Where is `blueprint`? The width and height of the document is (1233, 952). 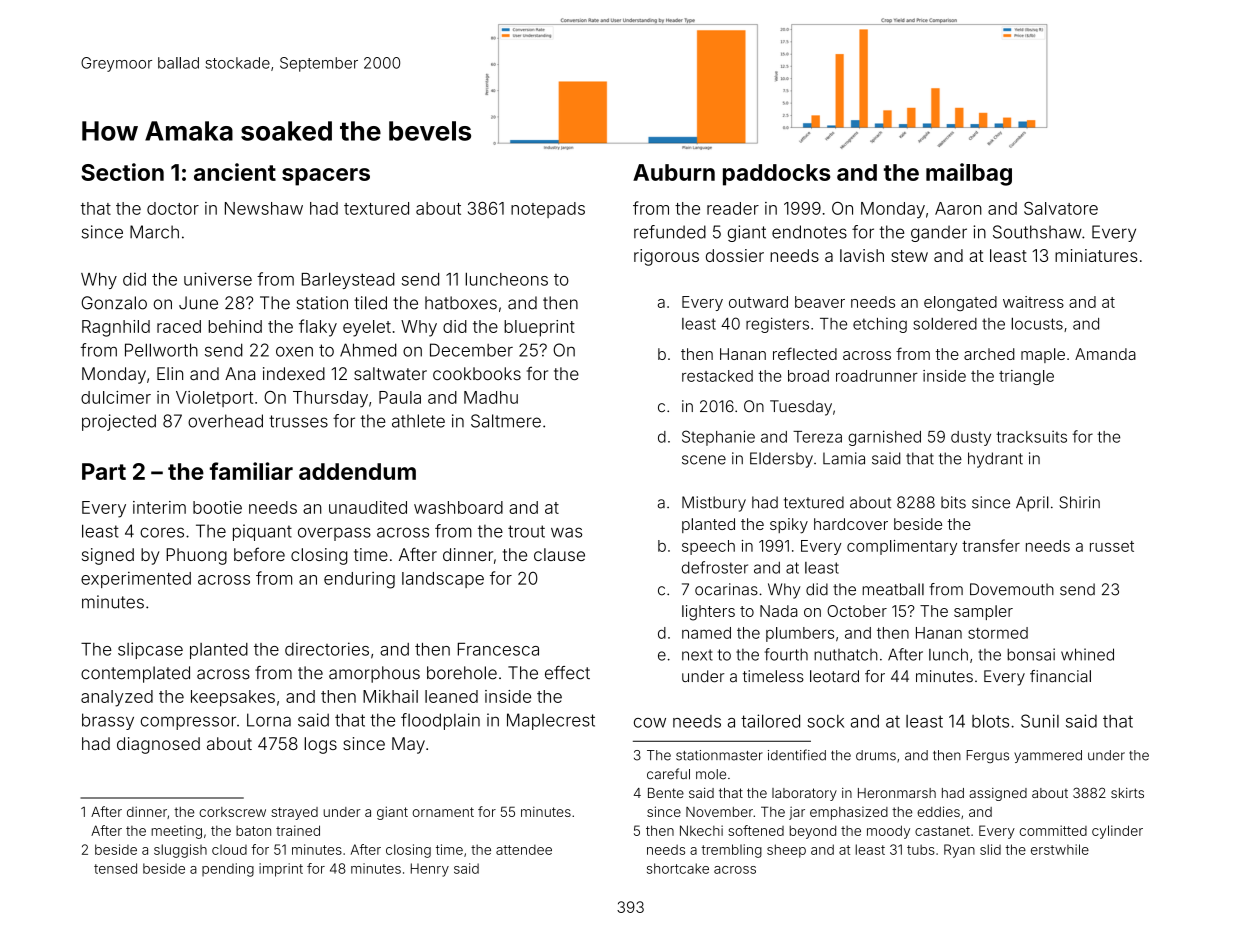 blueprint is located at coordinates (539, 328).
